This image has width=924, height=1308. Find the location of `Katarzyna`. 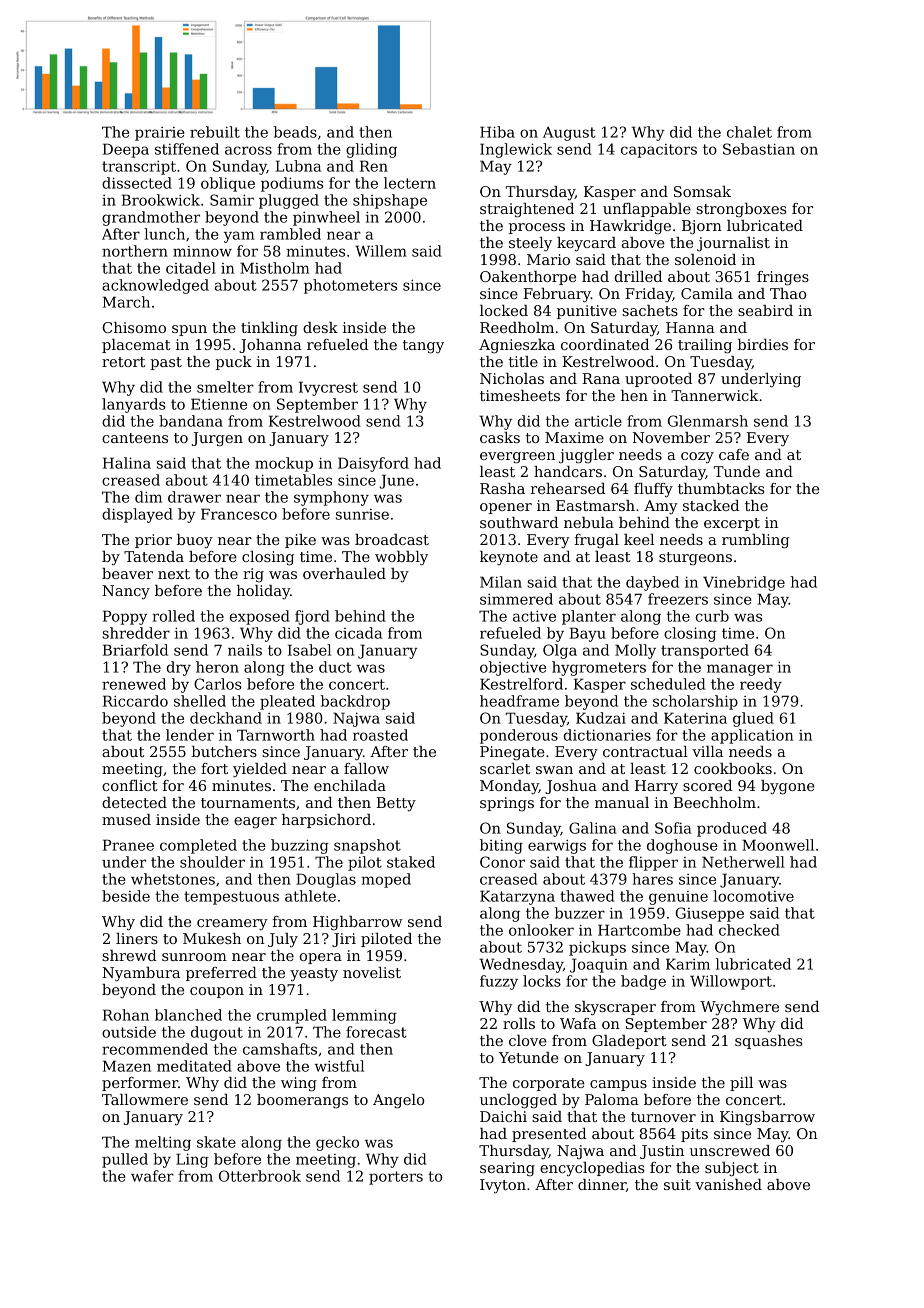

Katarzyna is located at coordinates (517, 897).
